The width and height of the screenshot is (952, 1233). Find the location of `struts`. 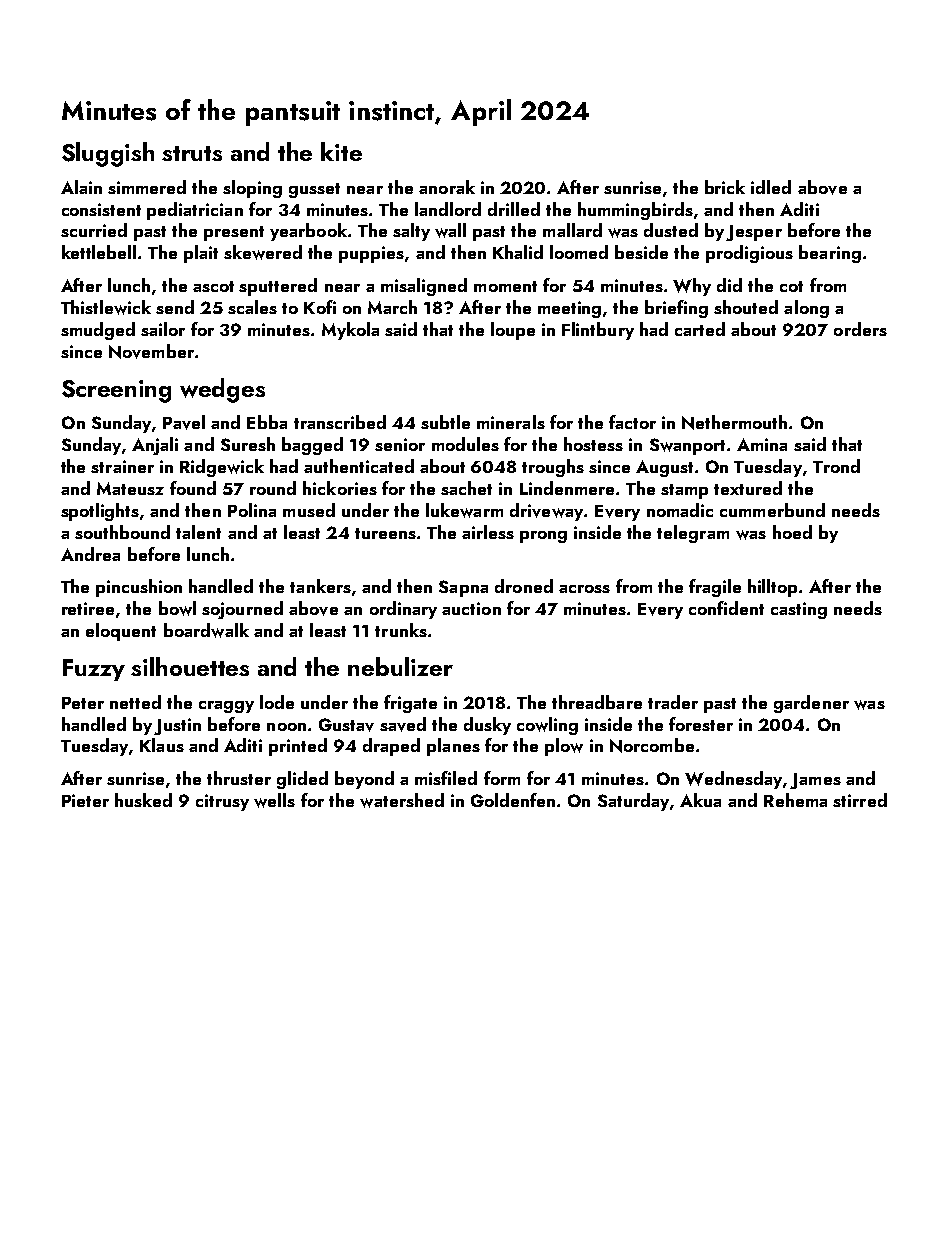

struts is located at coordinates (192, 153).
